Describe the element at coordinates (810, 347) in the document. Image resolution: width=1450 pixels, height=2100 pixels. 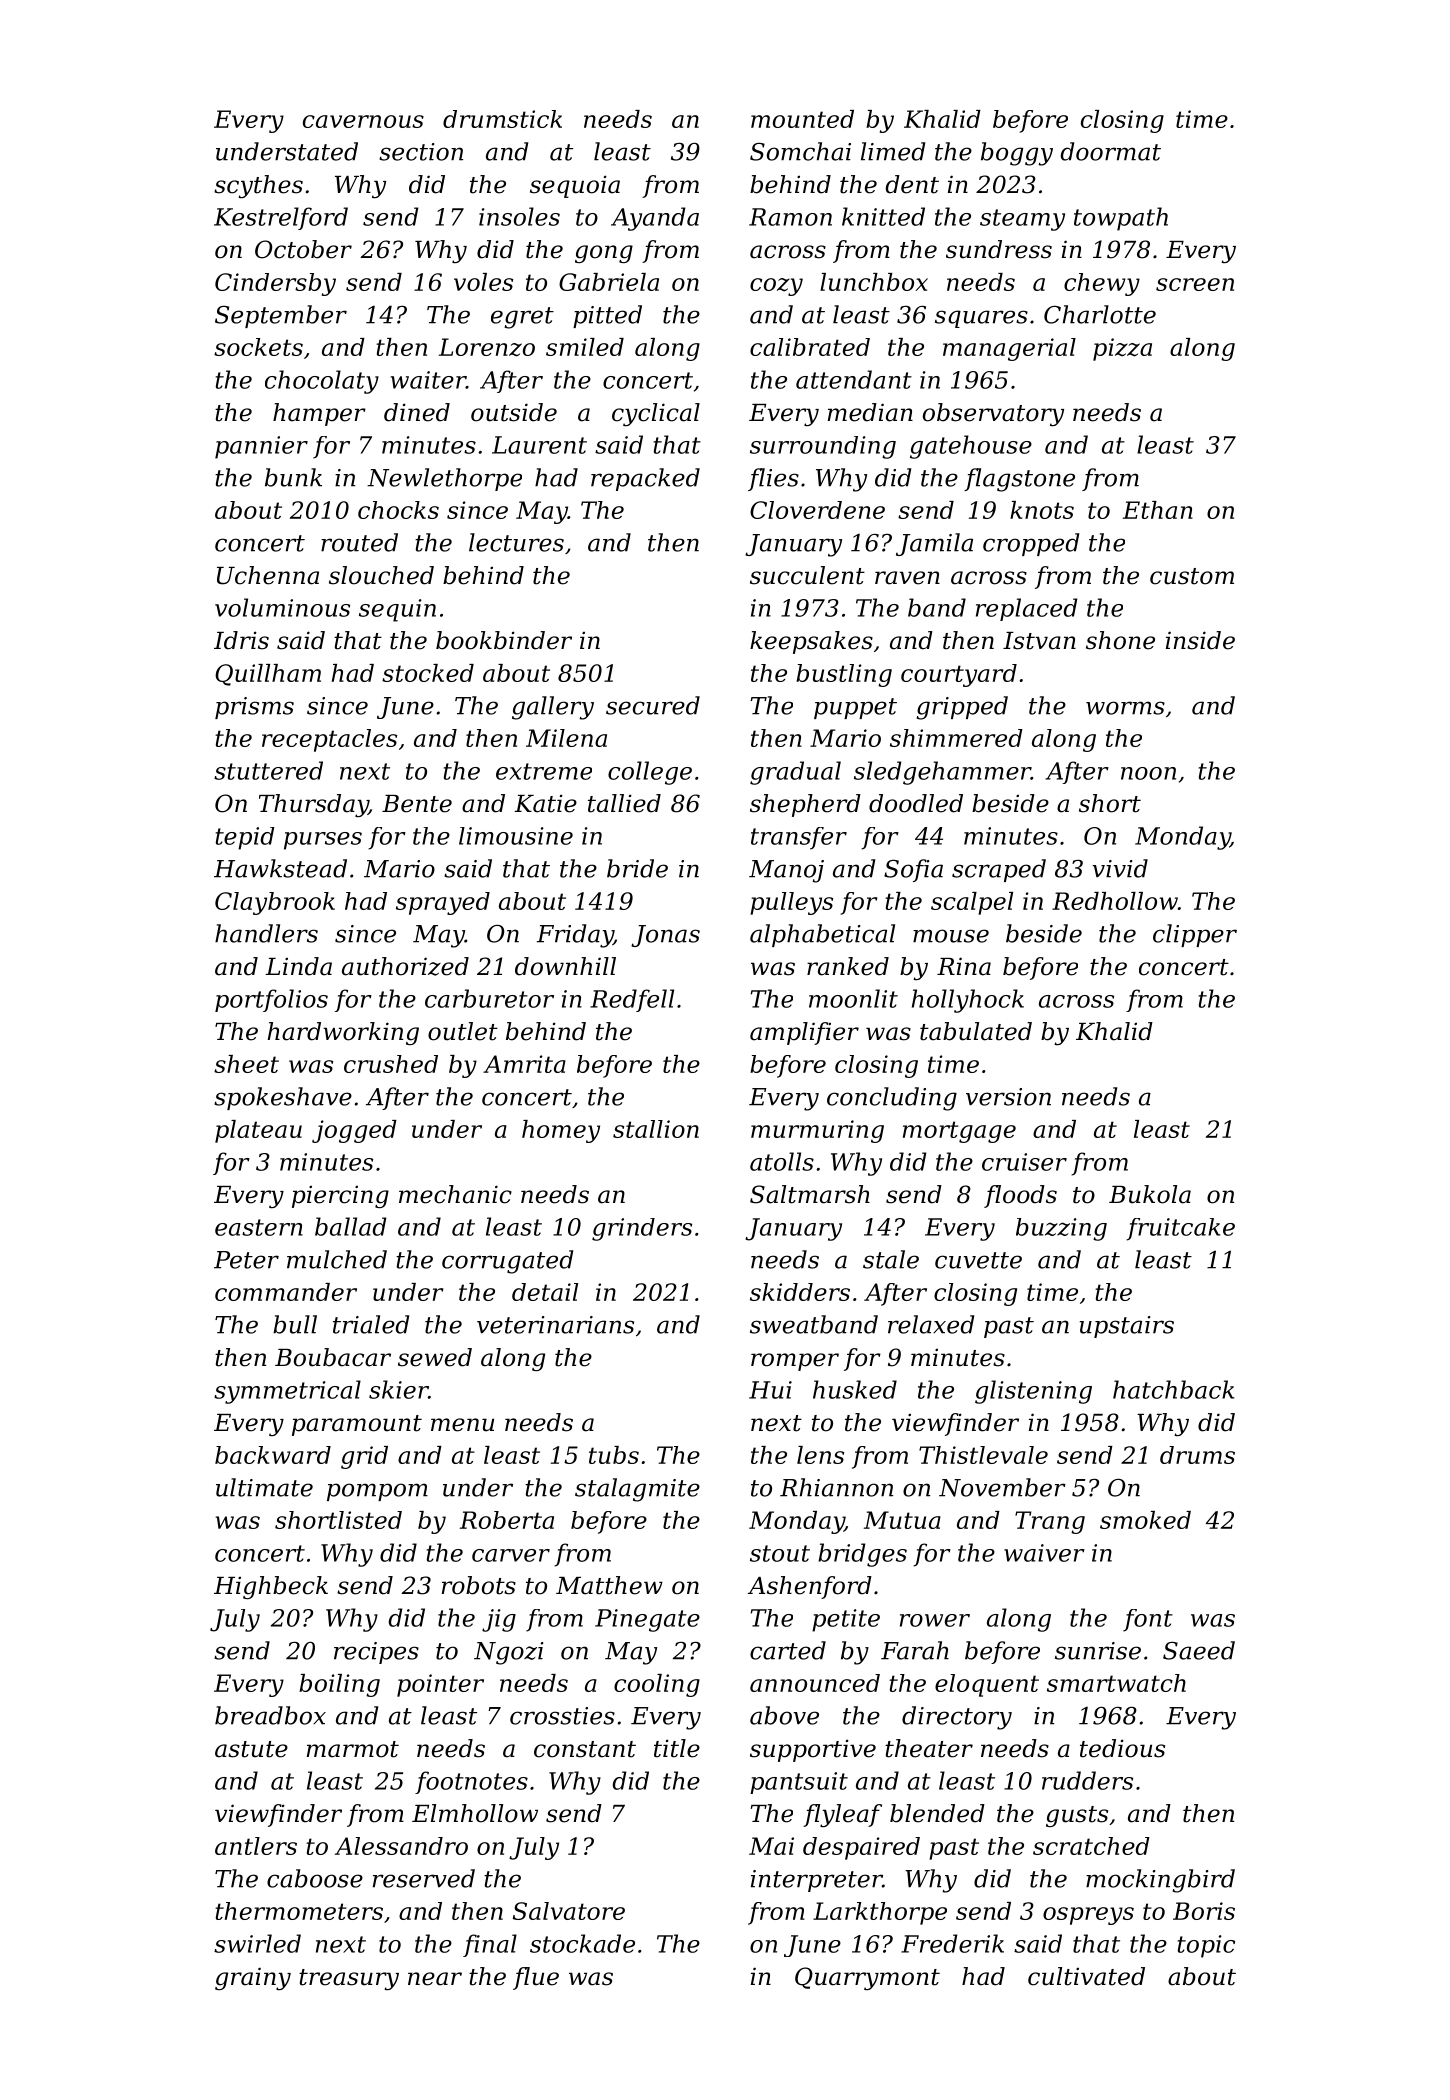
I see `calibrated` at that location.
